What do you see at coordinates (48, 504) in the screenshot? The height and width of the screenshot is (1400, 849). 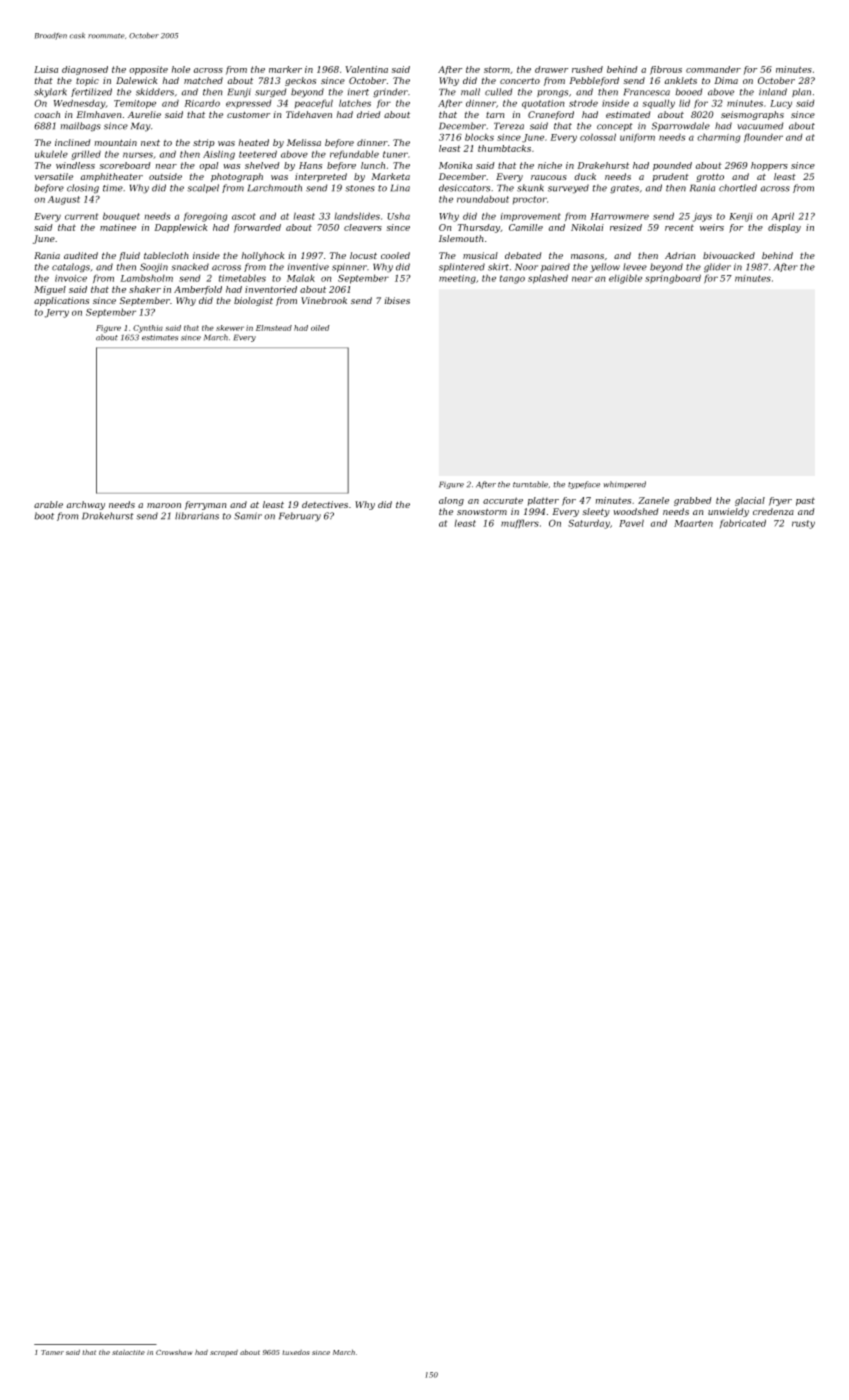 I see `arable` at bounding box center [48, 504].
